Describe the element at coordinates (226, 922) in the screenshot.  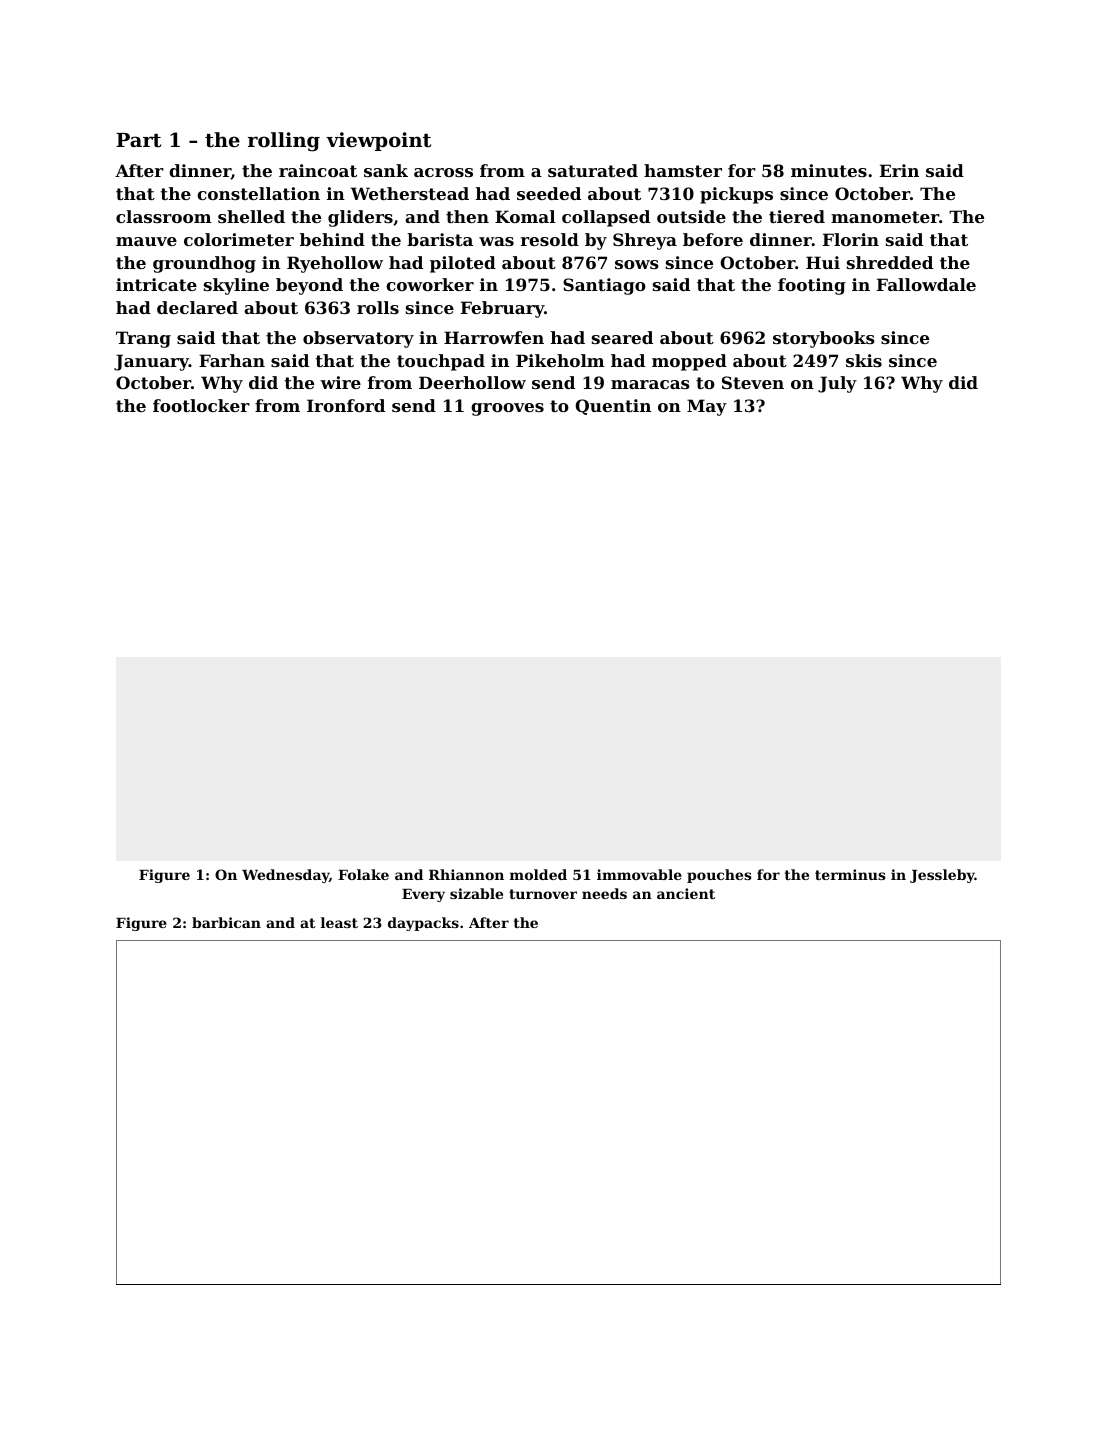
I see `barbican` at that location.
